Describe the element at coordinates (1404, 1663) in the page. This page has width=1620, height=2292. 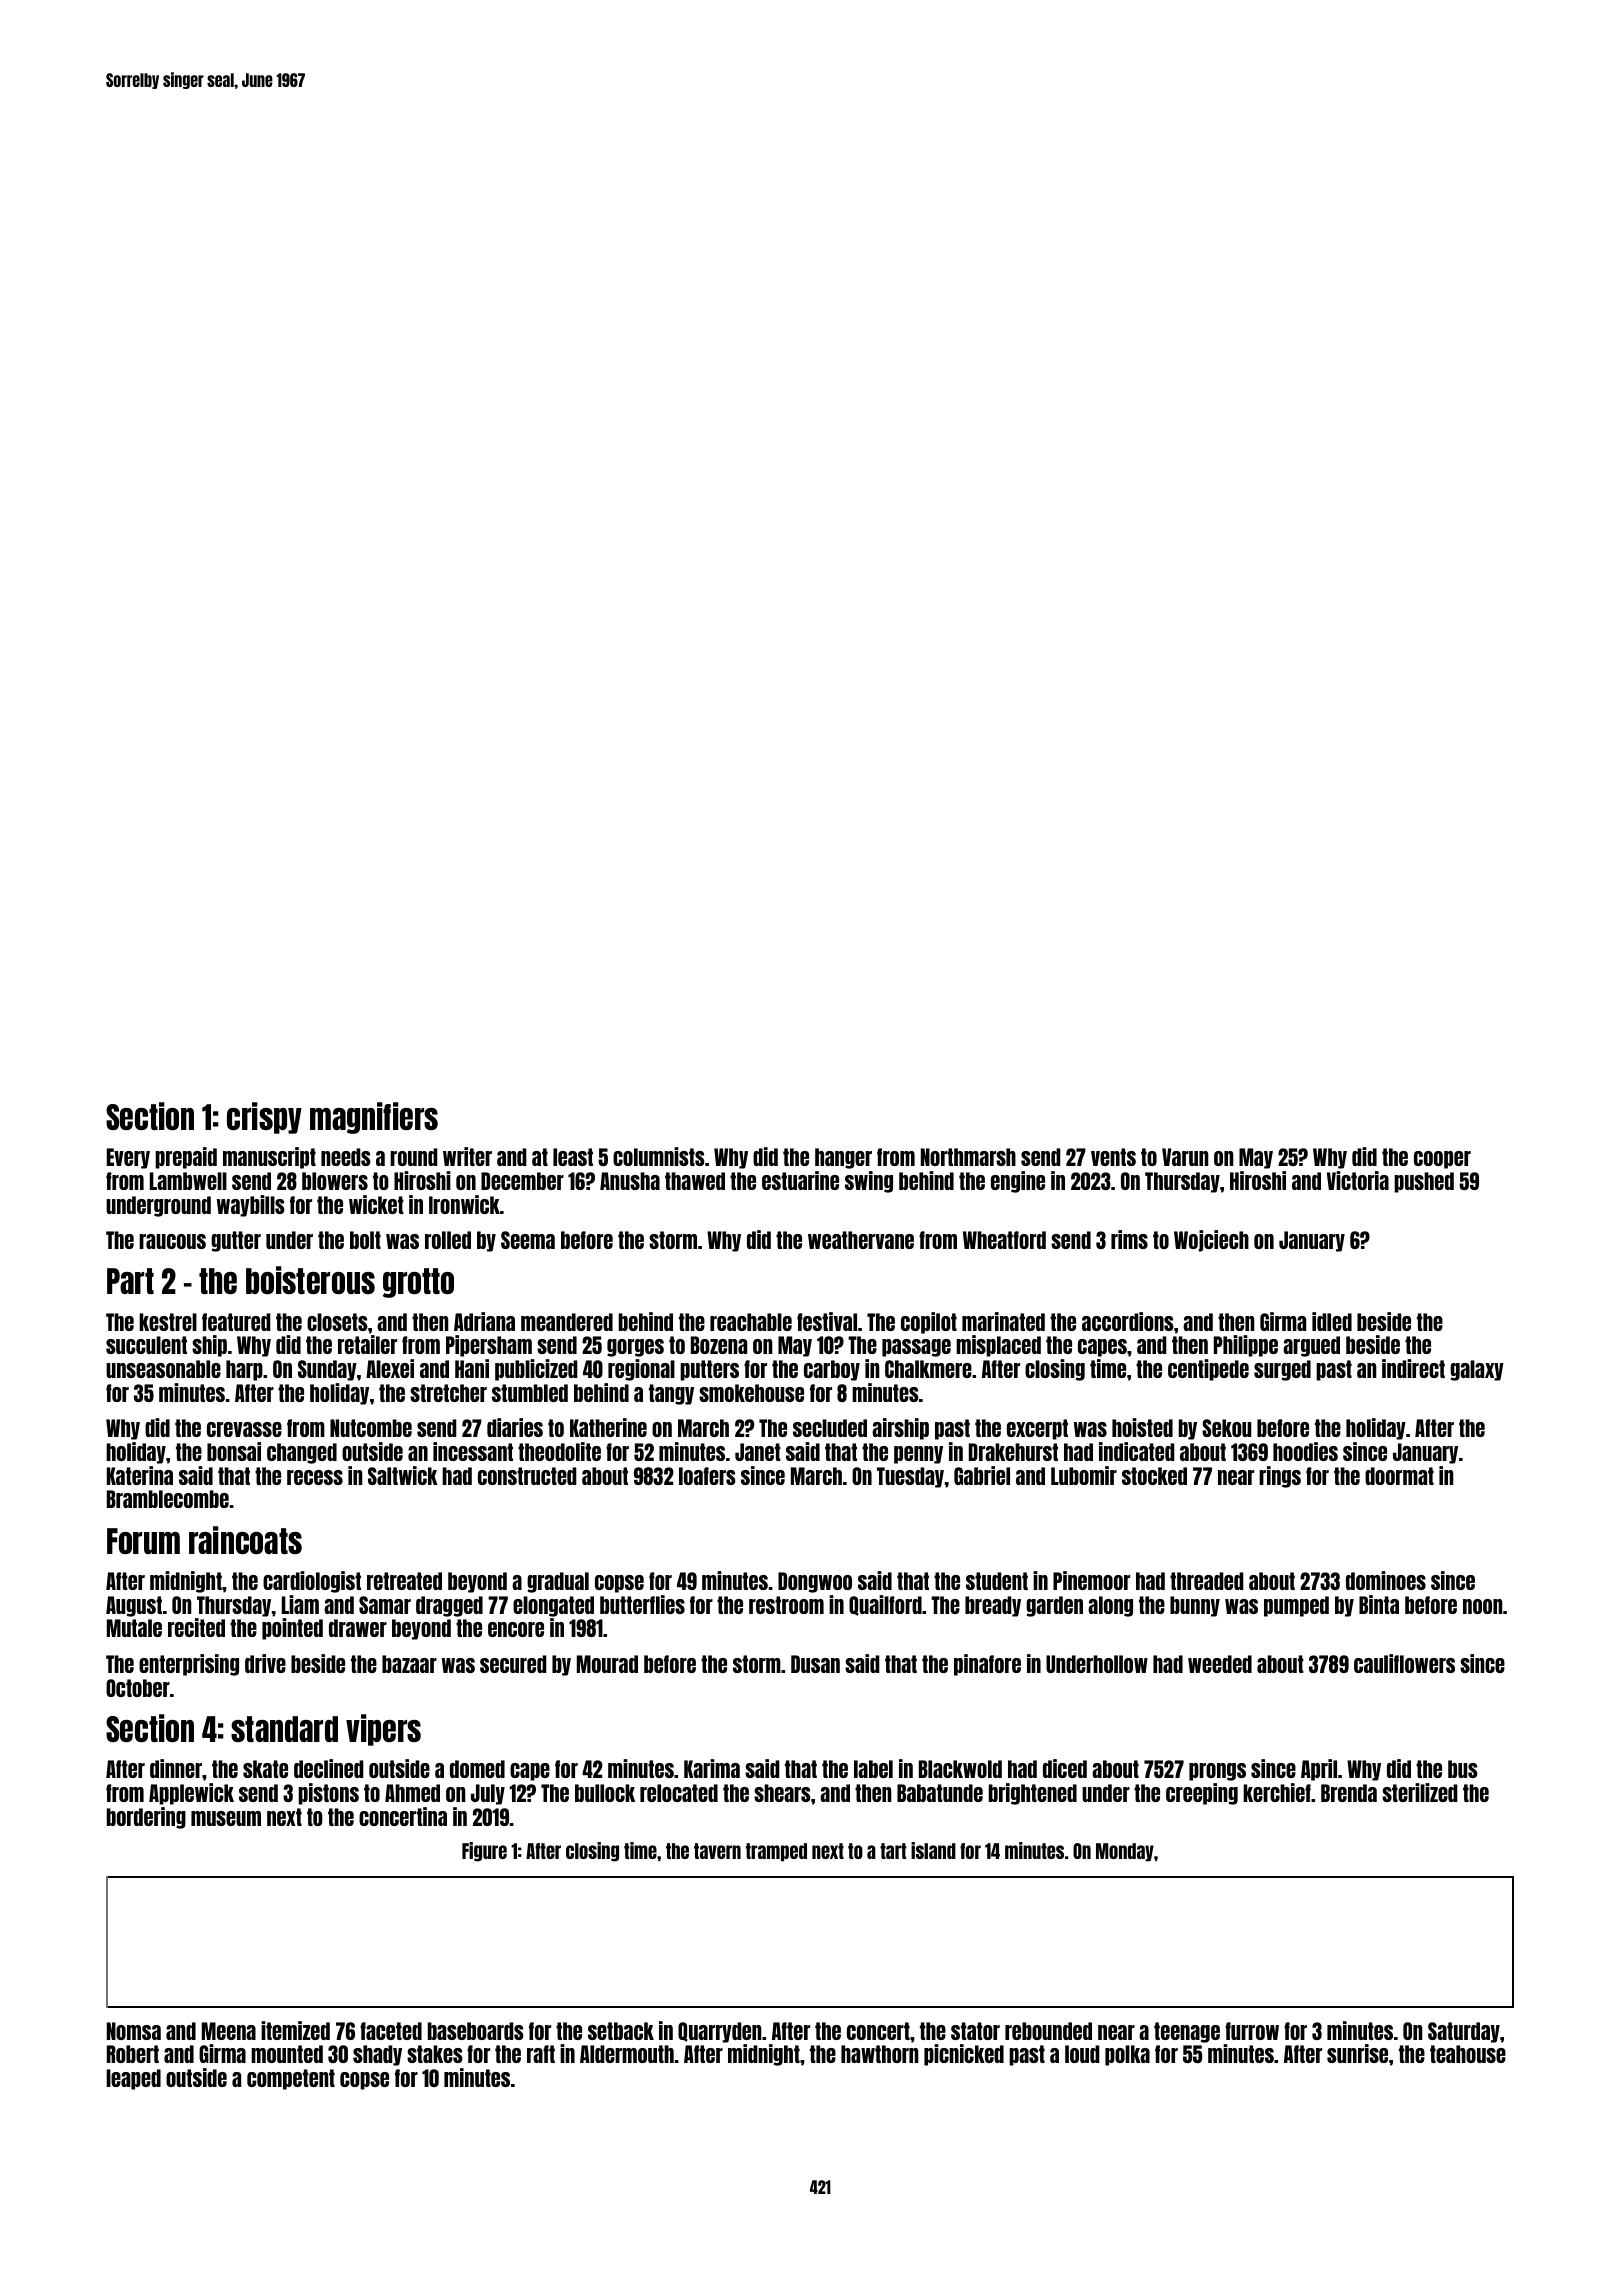
I see `cauliflowers` at that location.
